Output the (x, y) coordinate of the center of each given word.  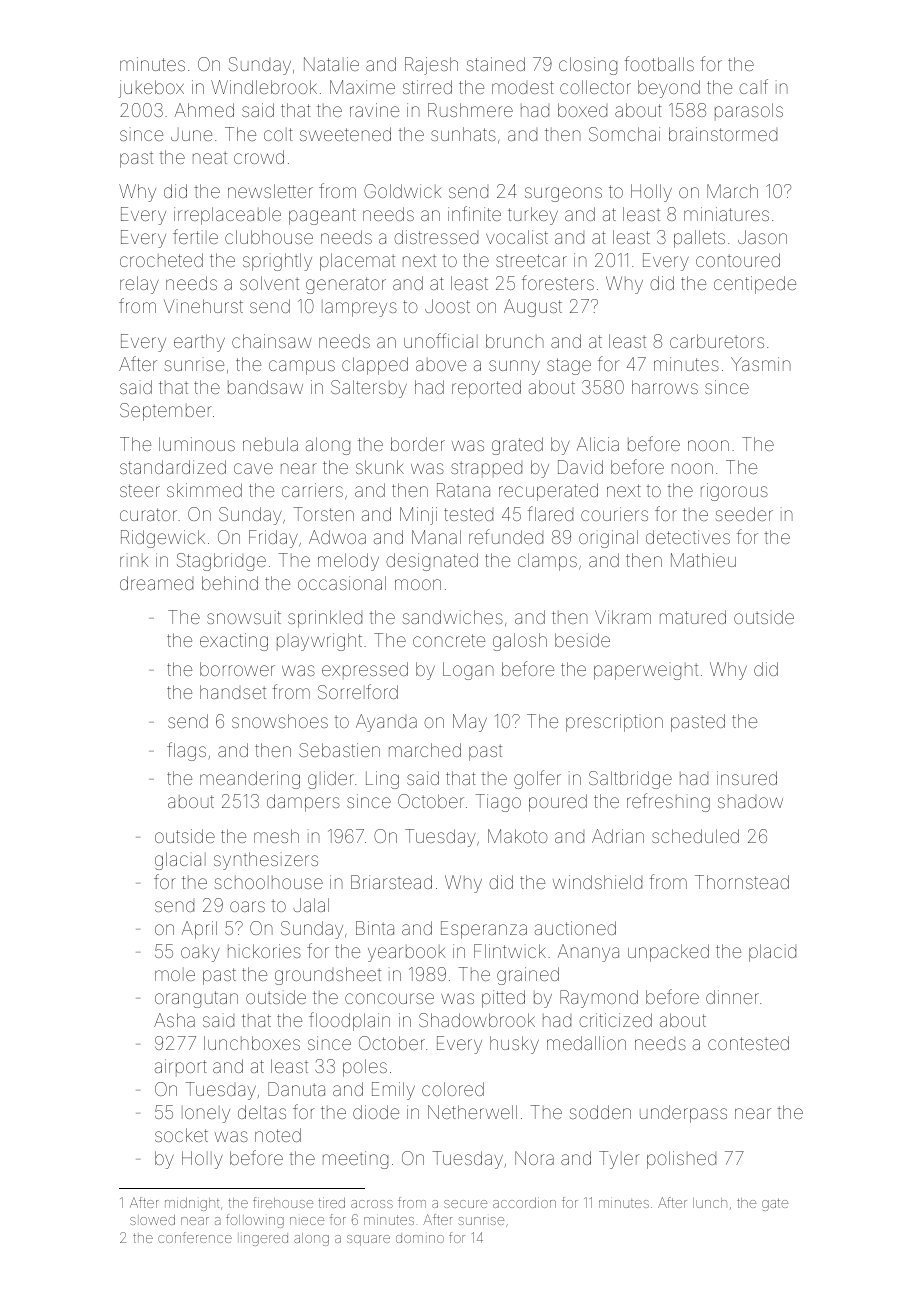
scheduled (695, 836)
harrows (665, 387)
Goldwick (402, 191)
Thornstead (742, 882)
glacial (180, 861)
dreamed (156, 583)
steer (140, 490)
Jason (762, 237)
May (470, 723)
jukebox (151, 89)
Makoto (518, 836)
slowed (152, 1220)
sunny (514, 367)
